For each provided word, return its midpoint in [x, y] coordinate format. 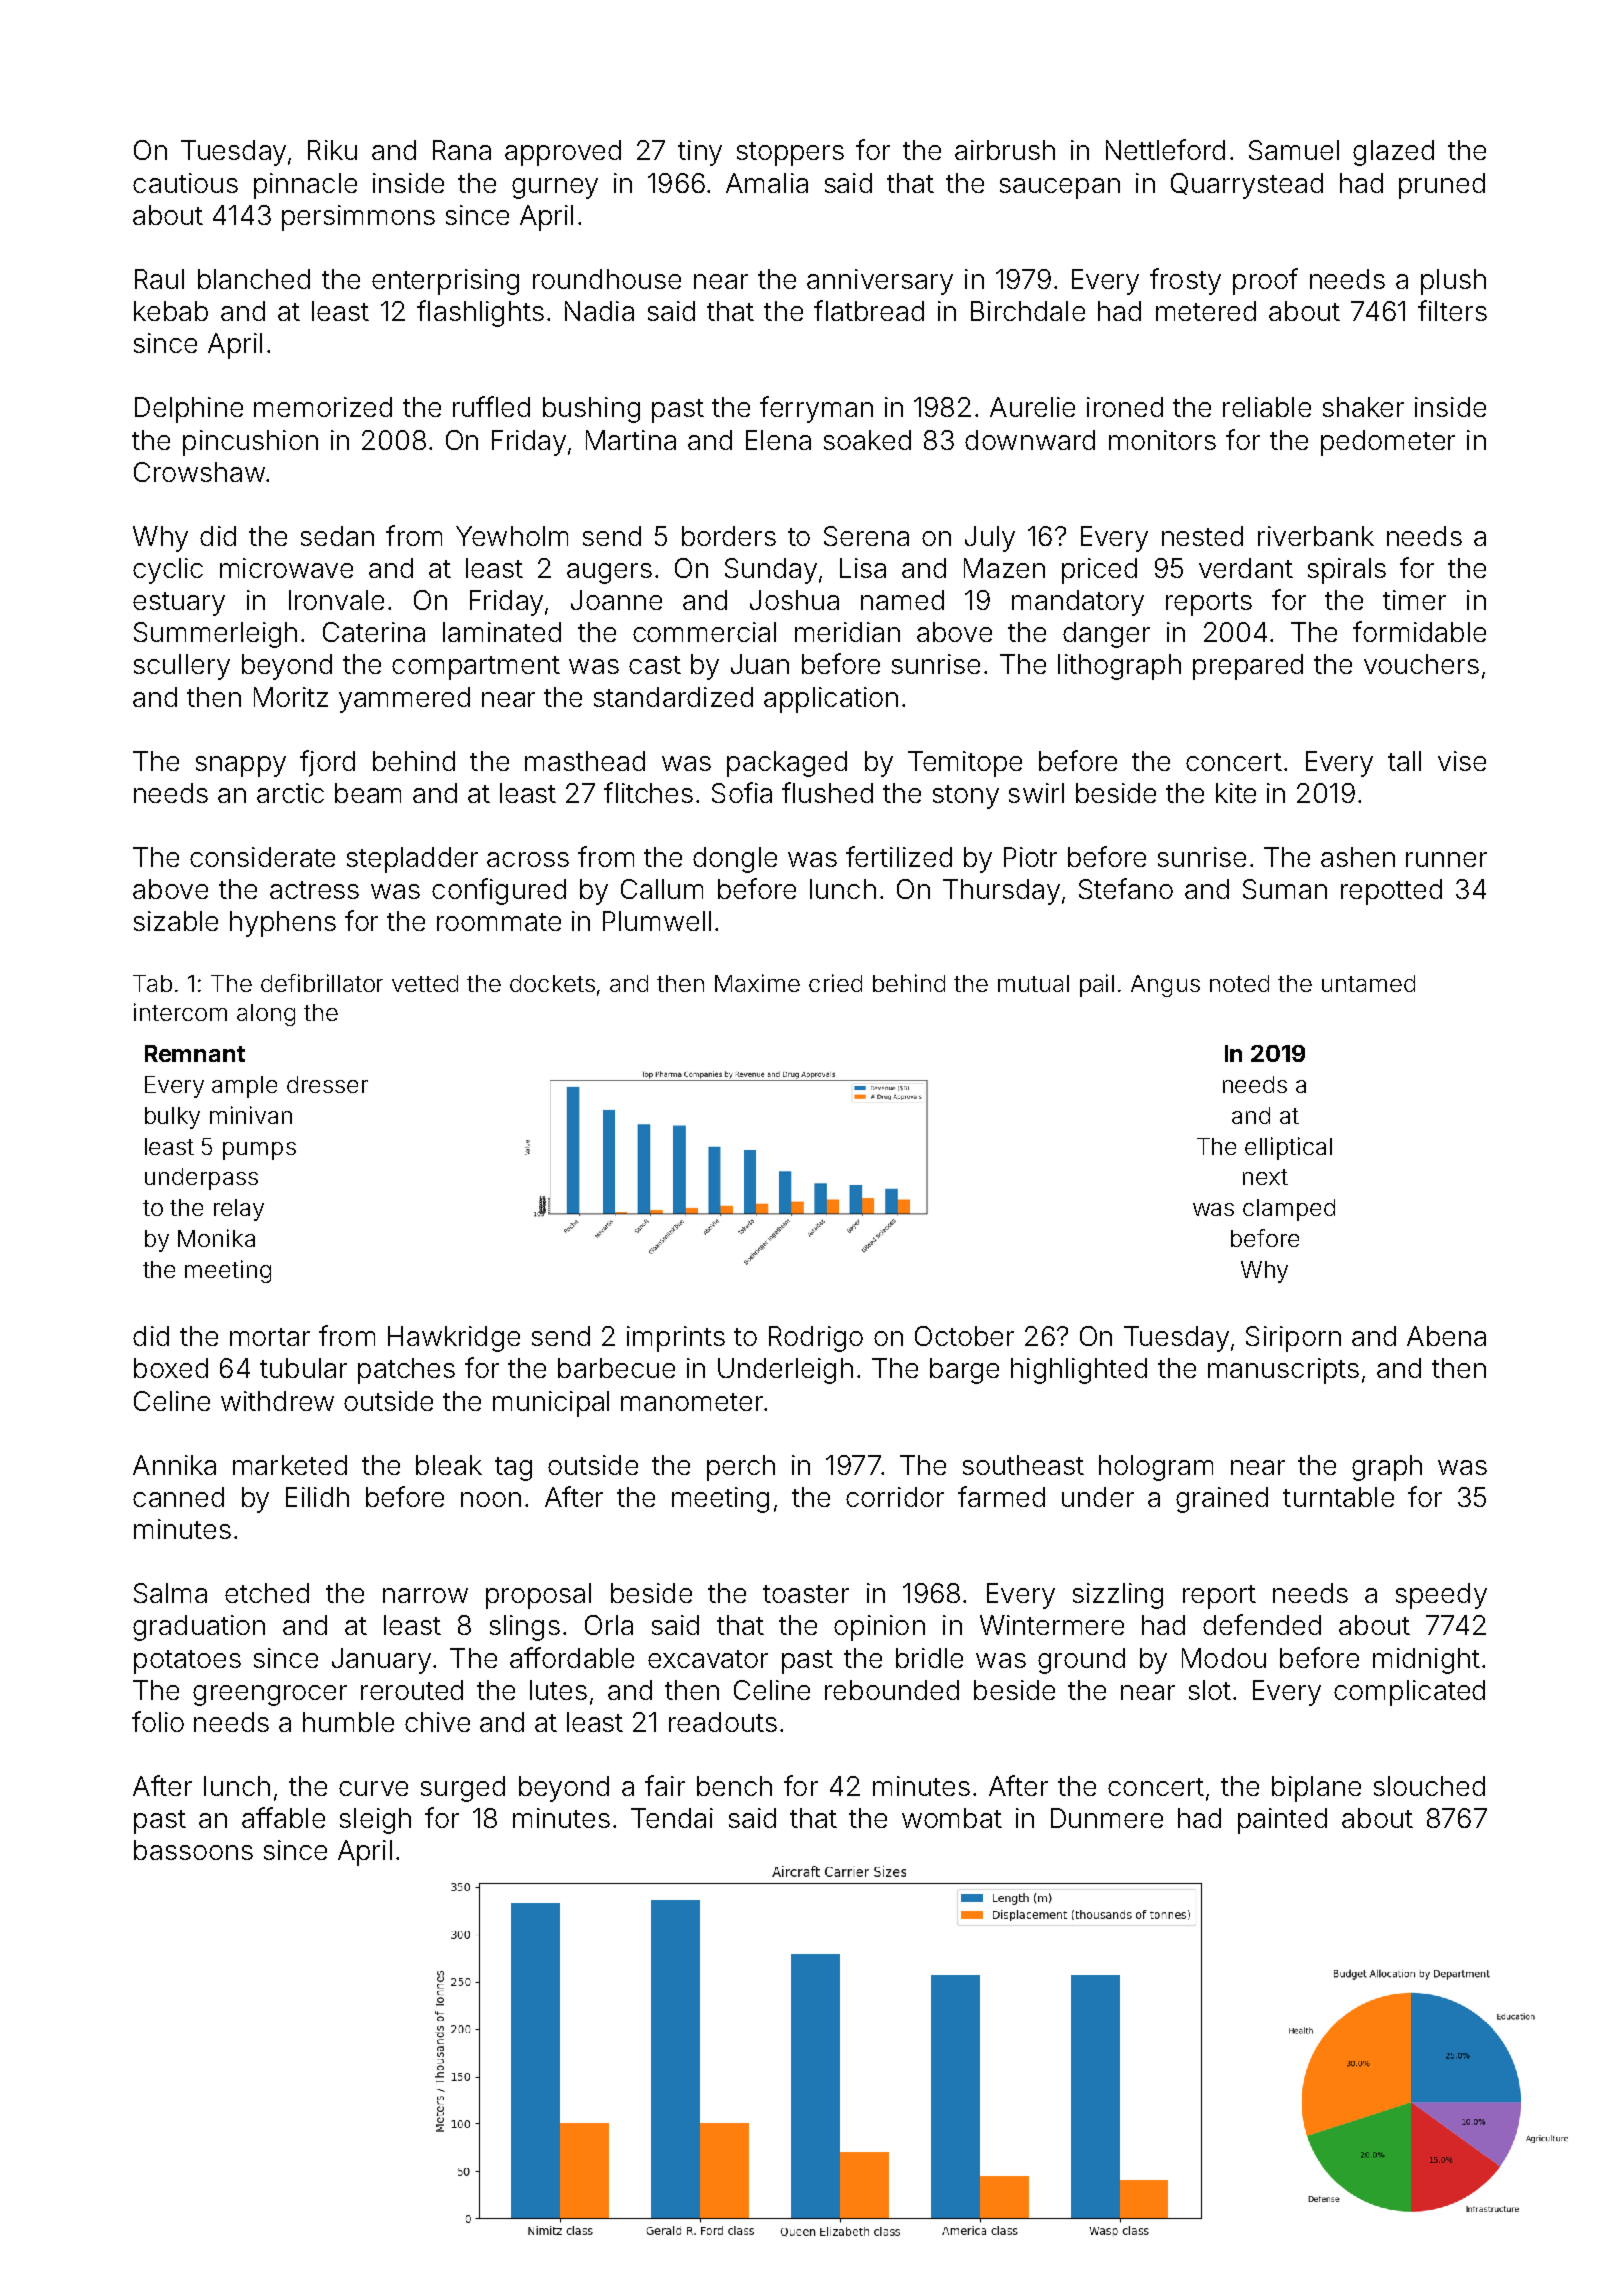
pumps [259, 1151]
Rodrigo [816, 1339]
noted [1239, 983]
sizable [176, 921]
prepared [1248, 667]
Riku [332, 150]
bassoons [193, 1850]
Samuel [1294, 150]
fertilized [899, 856]
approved [563, 153]
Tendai [672, 1818]
